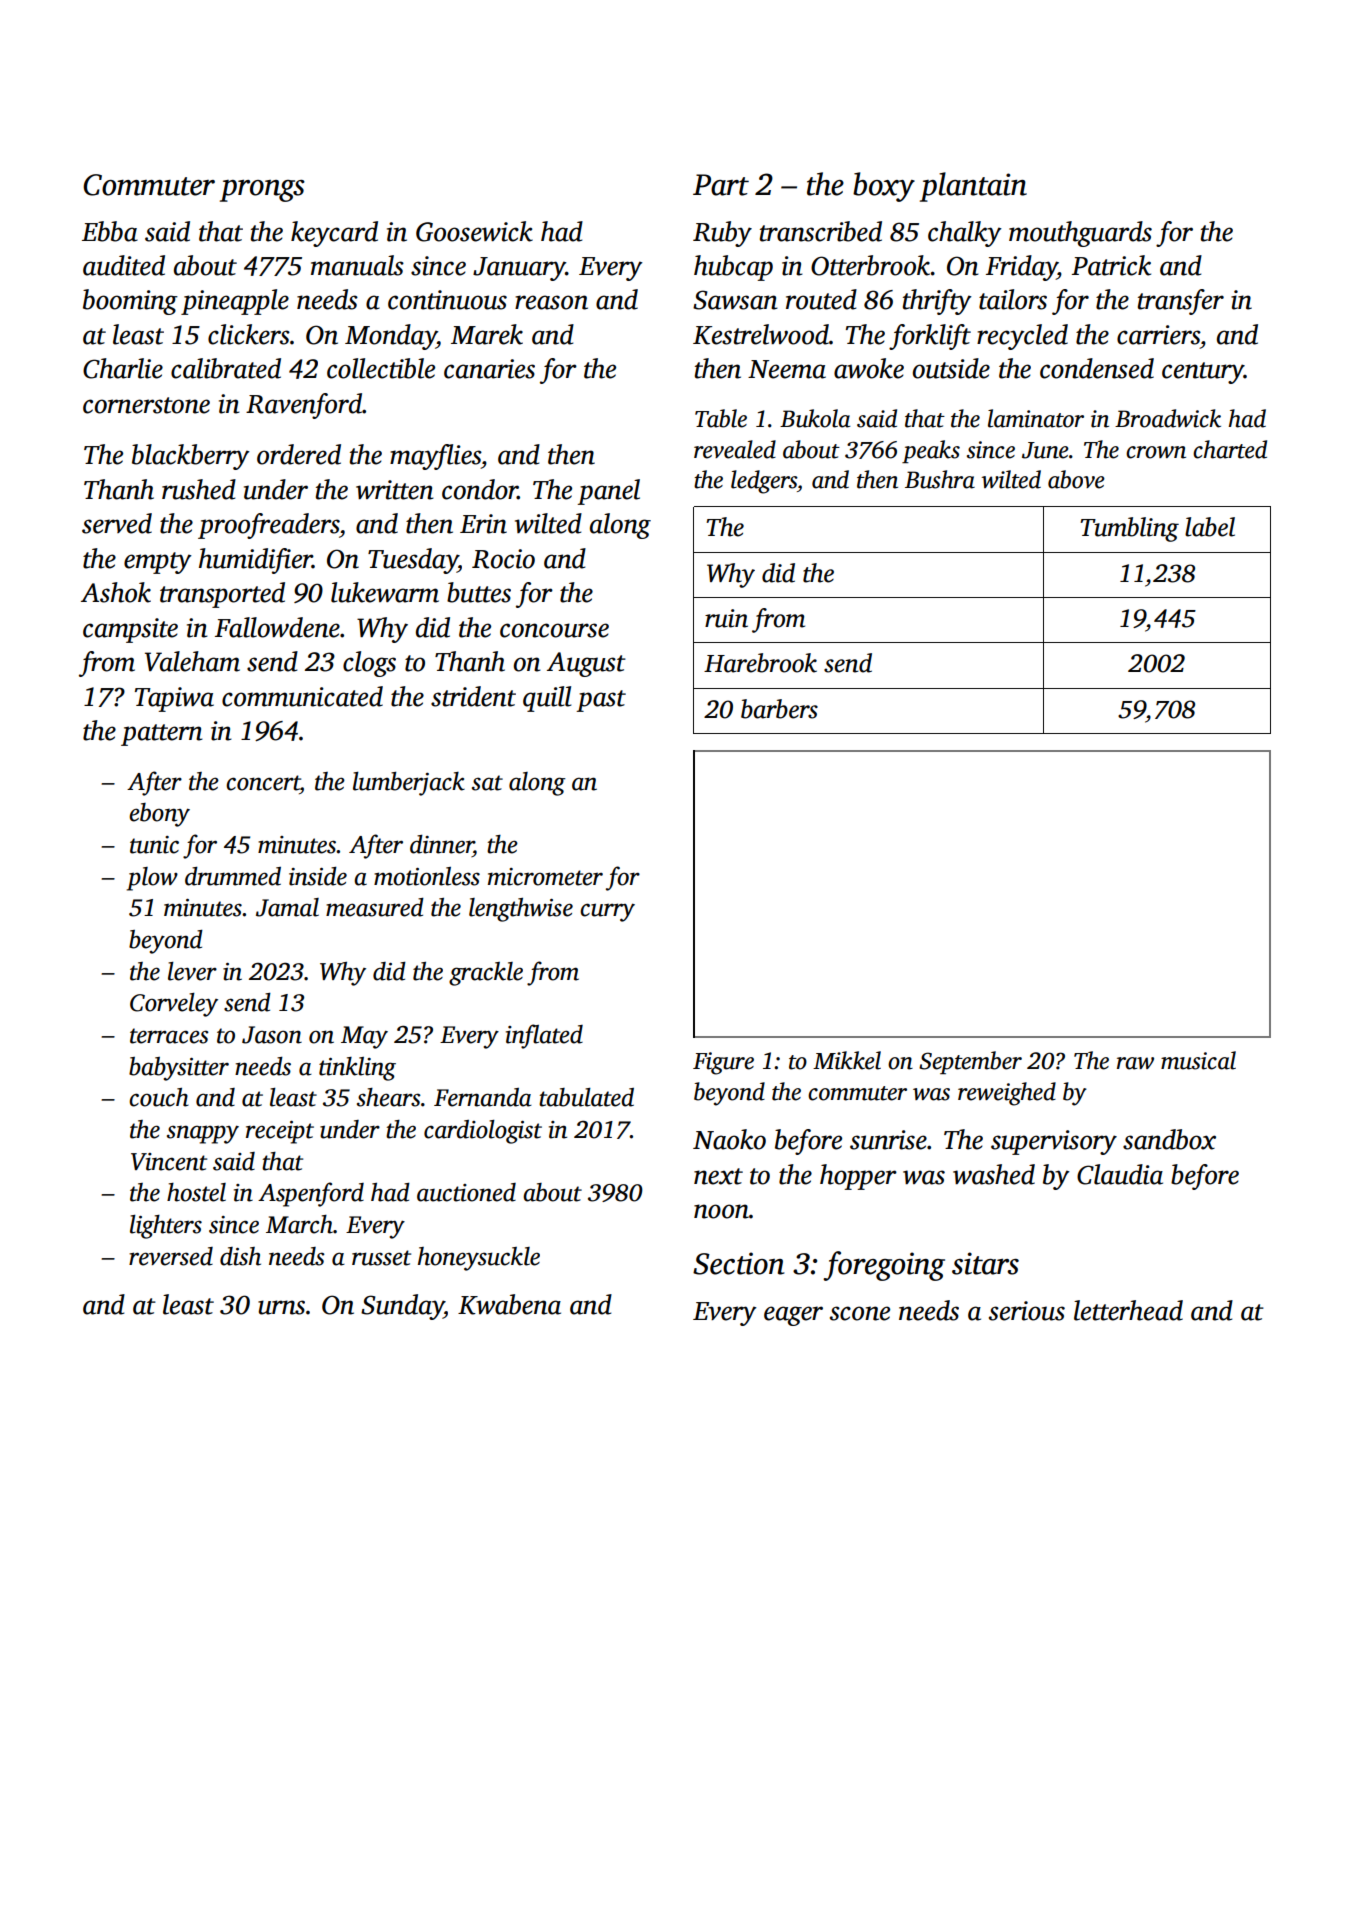 The image size is (1353, 1913). I want to click on ordered, so click(299, 454).
